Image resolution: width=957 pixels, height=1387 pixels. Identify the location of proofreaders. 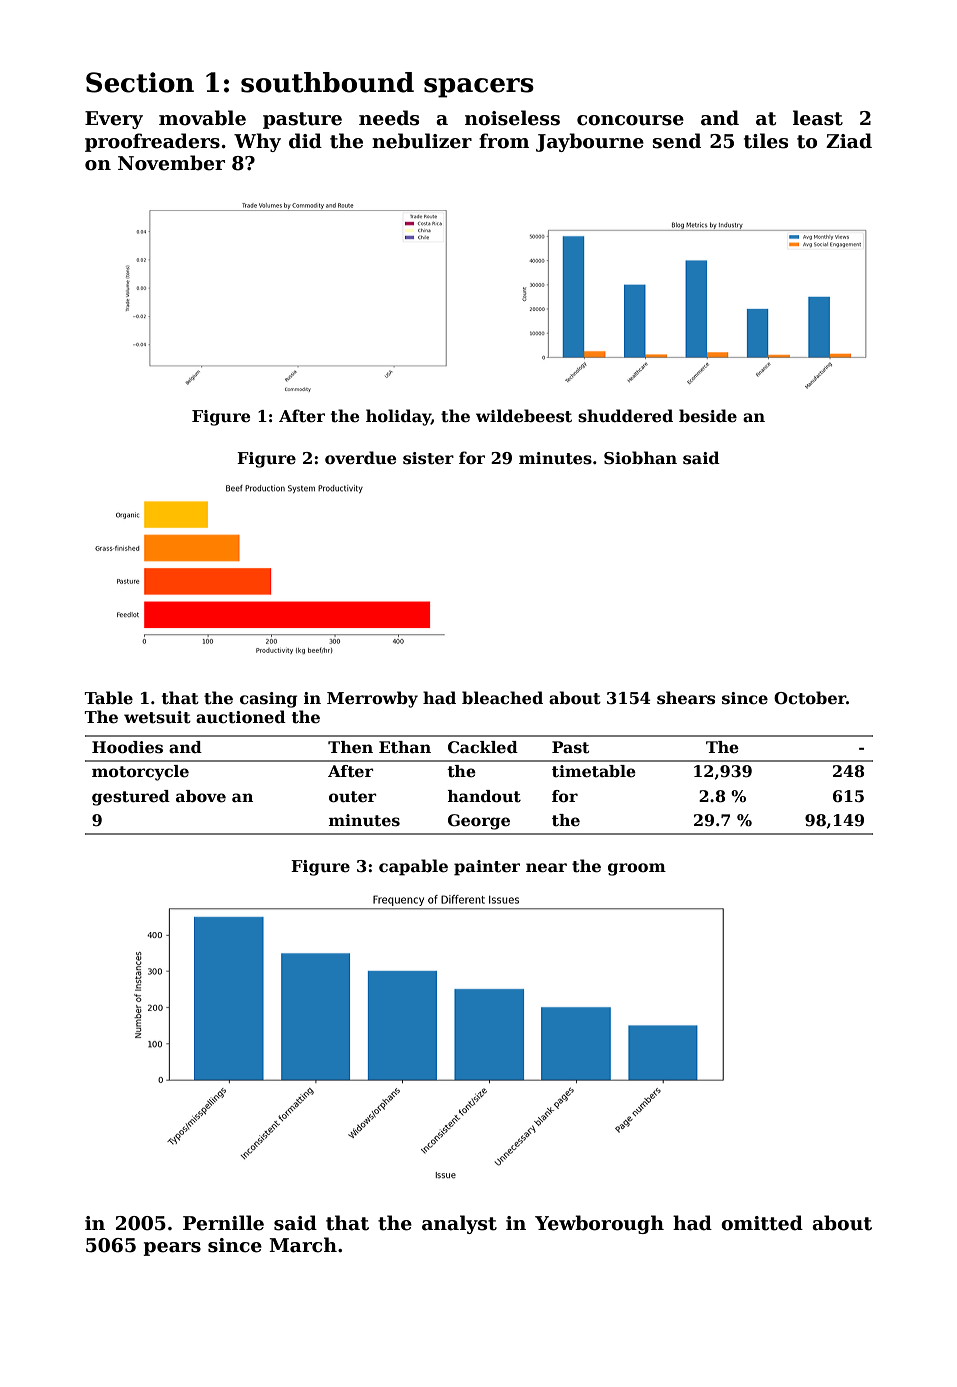
(152, 142).
